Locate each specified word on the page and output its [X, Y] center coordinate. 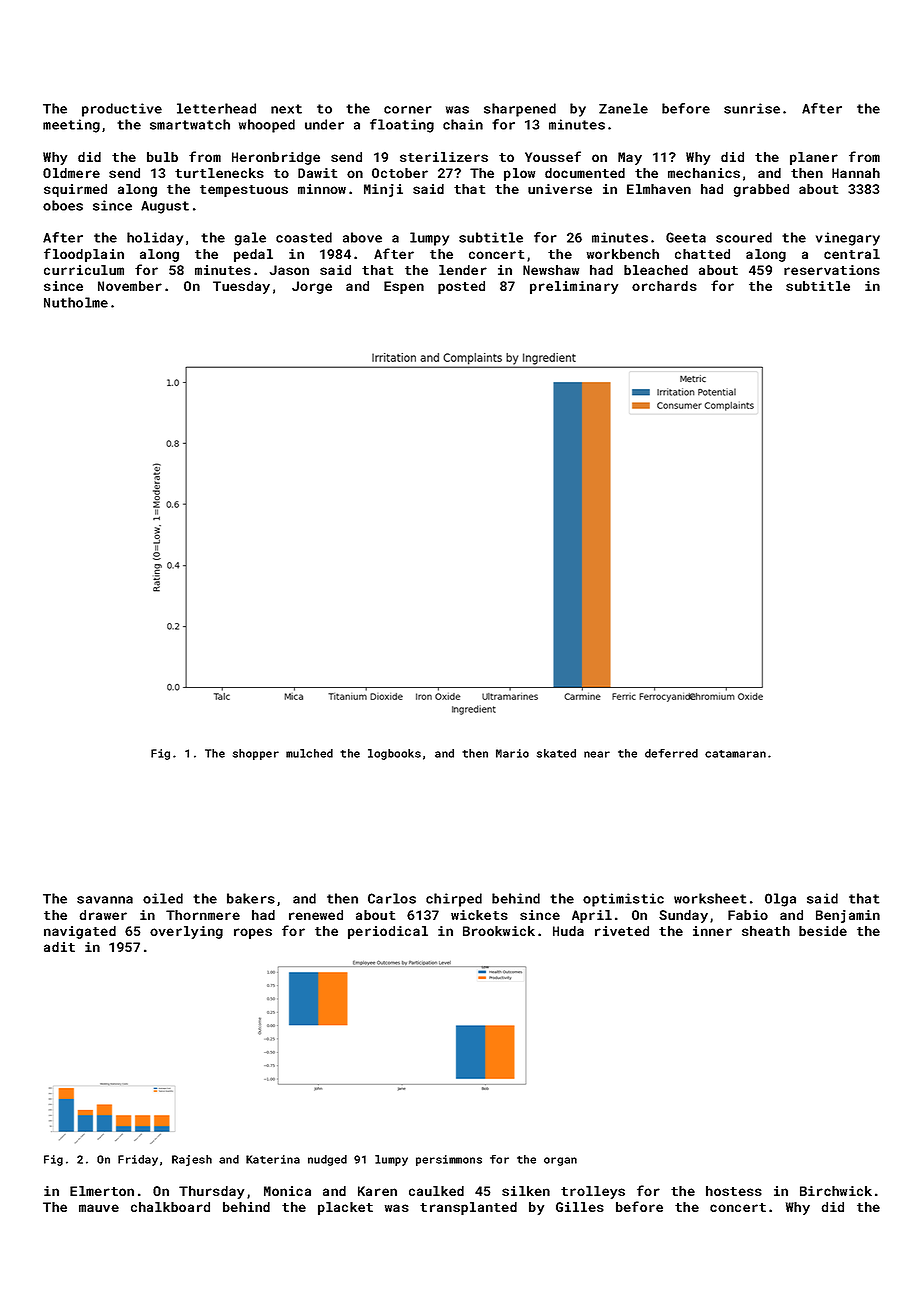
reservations [832, 270]
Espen [404, 287]
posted [461, 287]
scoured [744, 237]
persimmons [449, 1160]
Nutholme [76, 302]
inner [712, 931]
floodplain [84, 255]
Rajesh [192, 1160]
